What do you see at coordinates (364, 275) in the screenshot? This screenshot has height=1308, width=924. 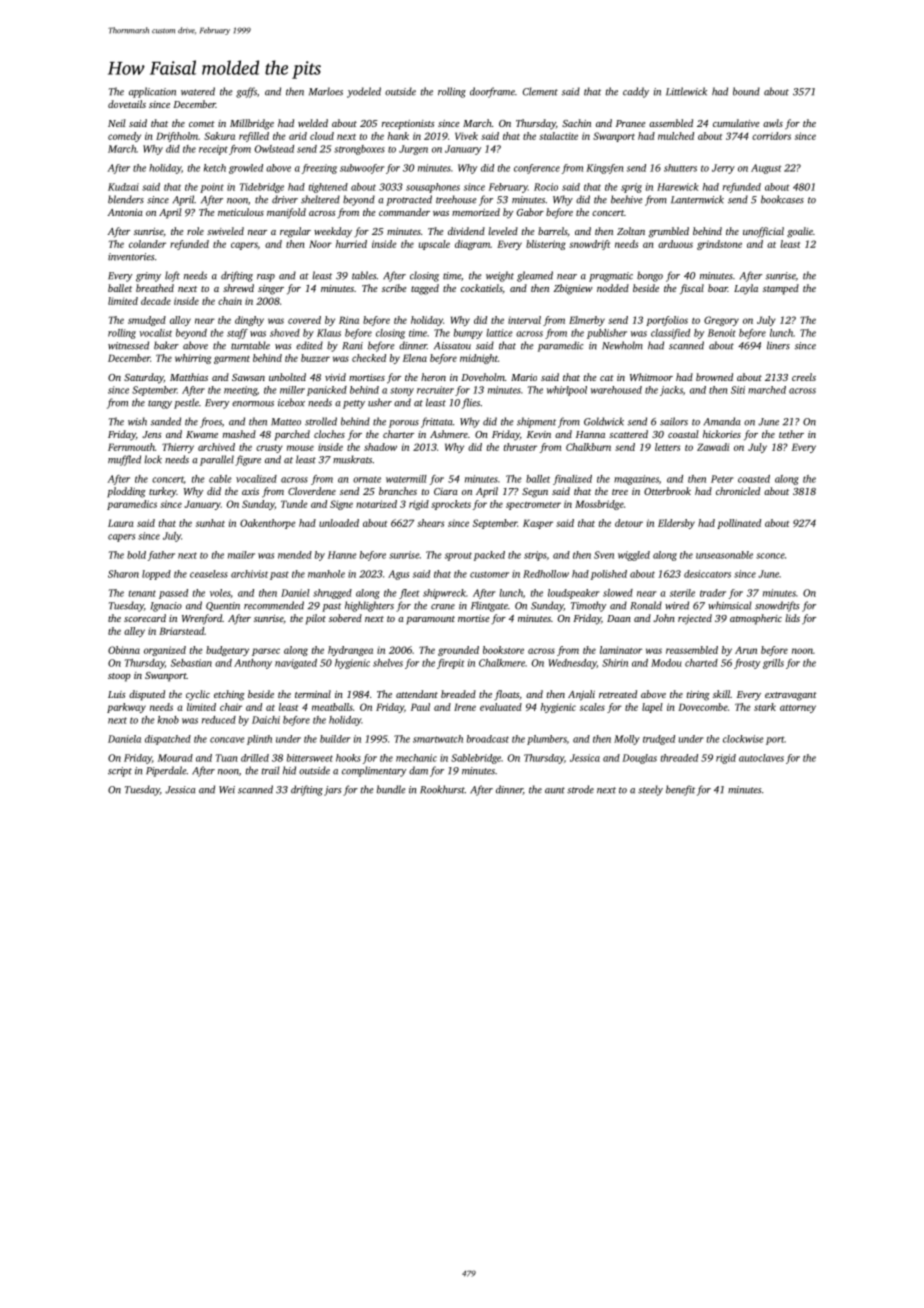 I see `tables` at bounding box center [364, 275].
